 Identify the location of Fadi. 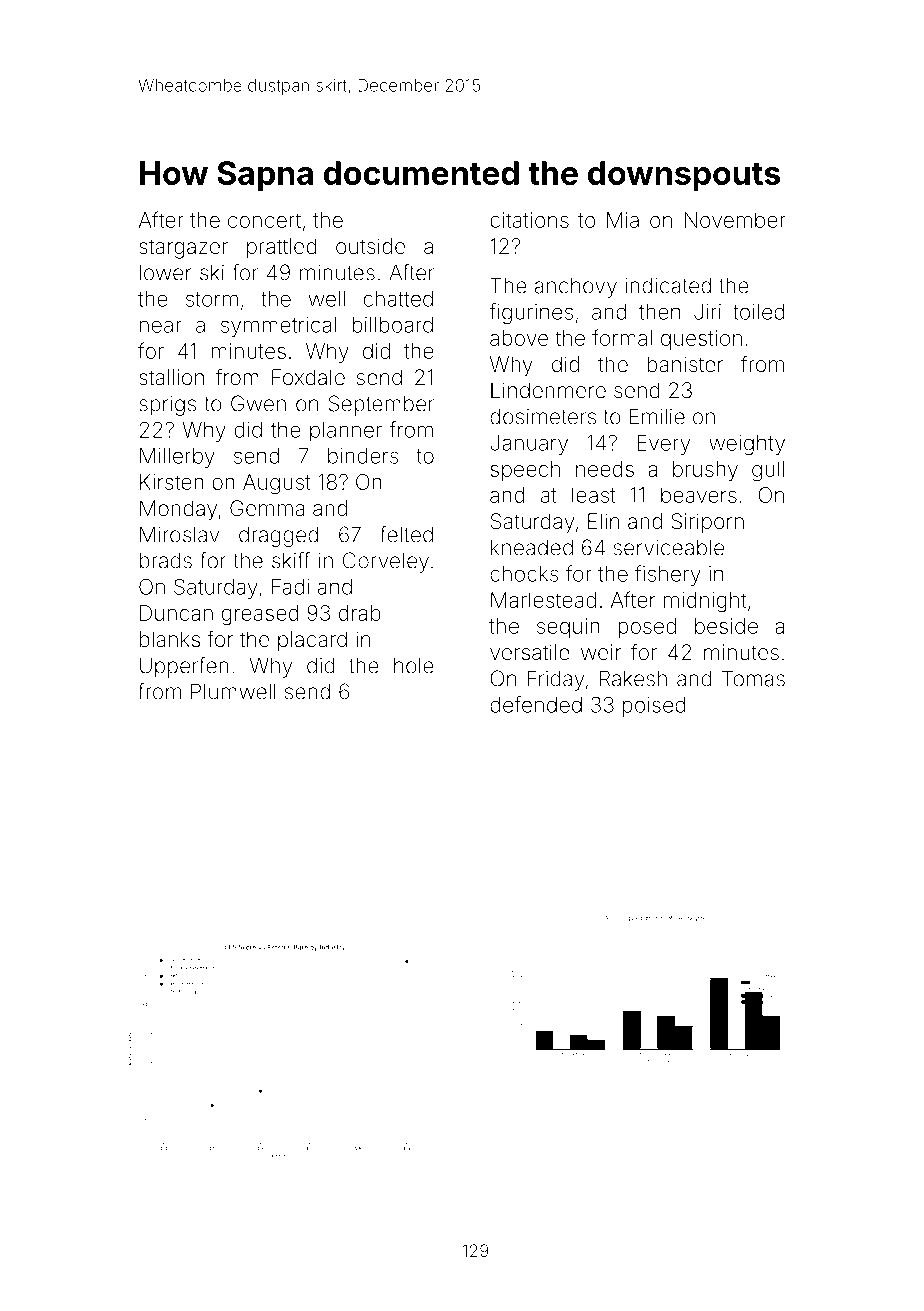
(290, 587).
